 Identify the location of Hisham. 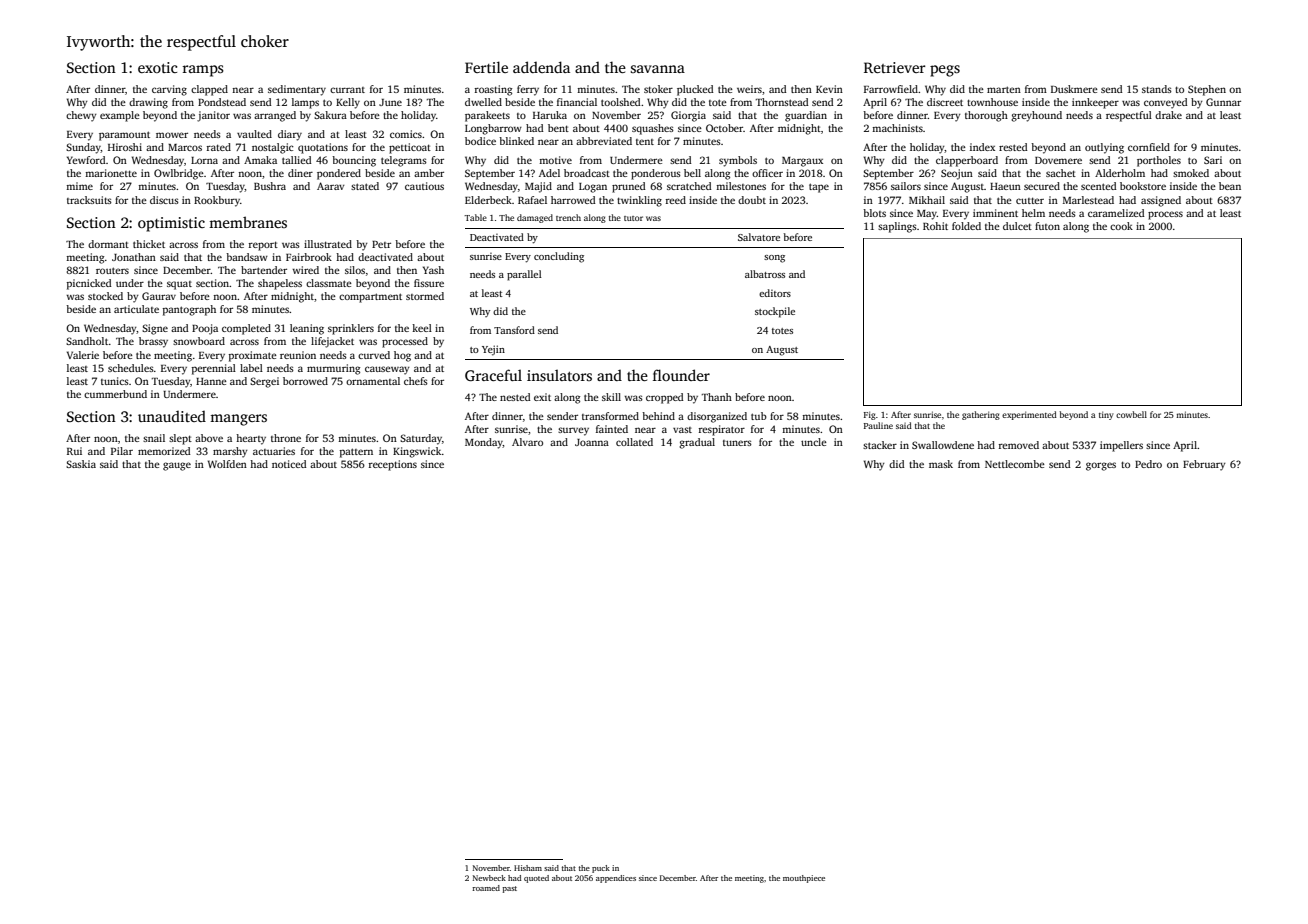
(528, 868).
